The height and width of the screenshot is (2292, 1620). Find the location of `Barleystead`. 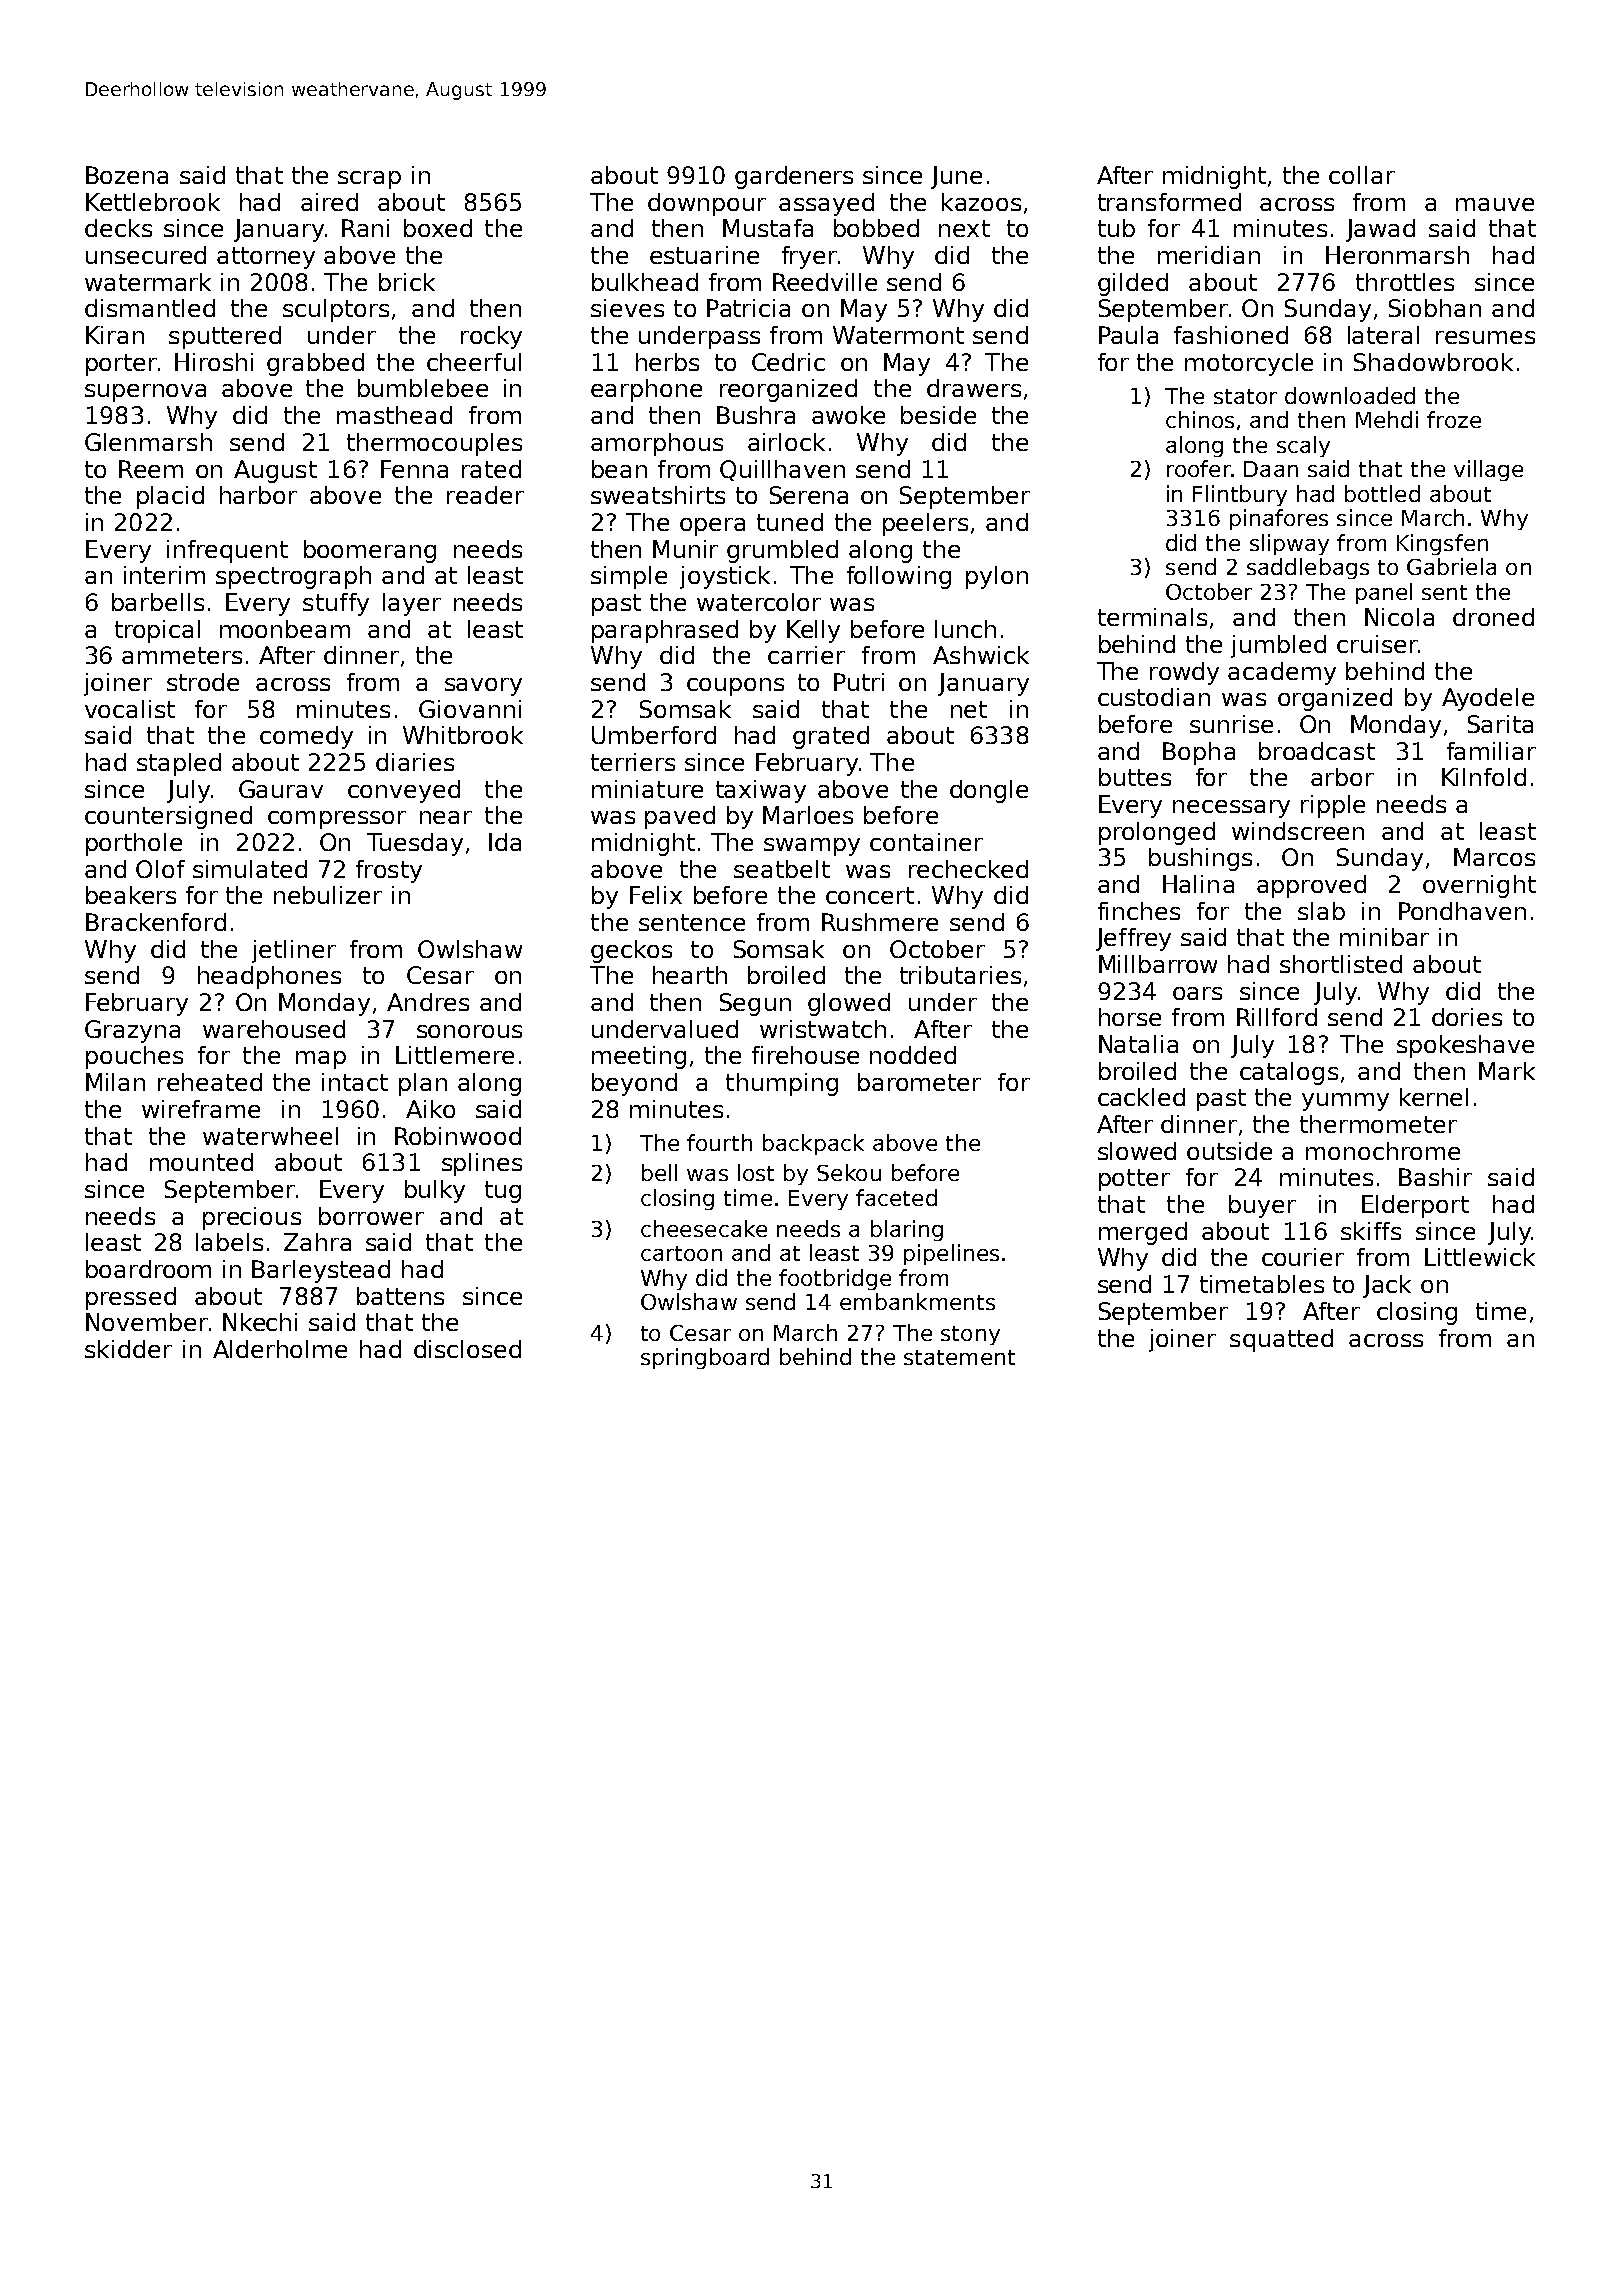

Barleystead is located at coordinates (321, 1271).
